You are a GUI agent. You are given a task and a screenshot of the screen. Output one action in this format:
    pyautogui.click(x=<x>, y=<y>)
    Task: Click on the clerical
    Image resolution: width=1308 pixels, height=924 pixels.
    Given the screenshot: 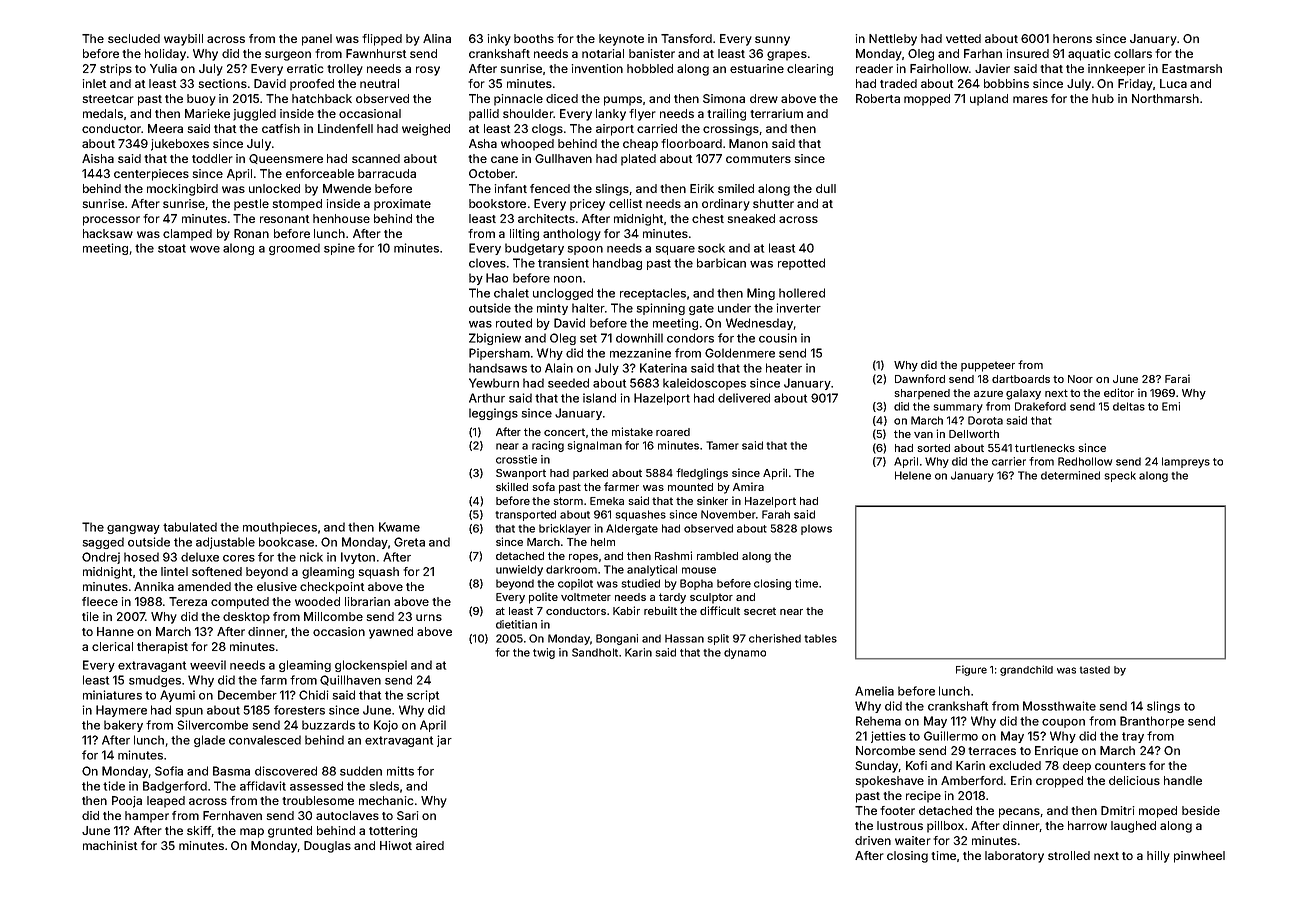 What is the action you would take?
    pyautogui.click(x=112, y=646)
